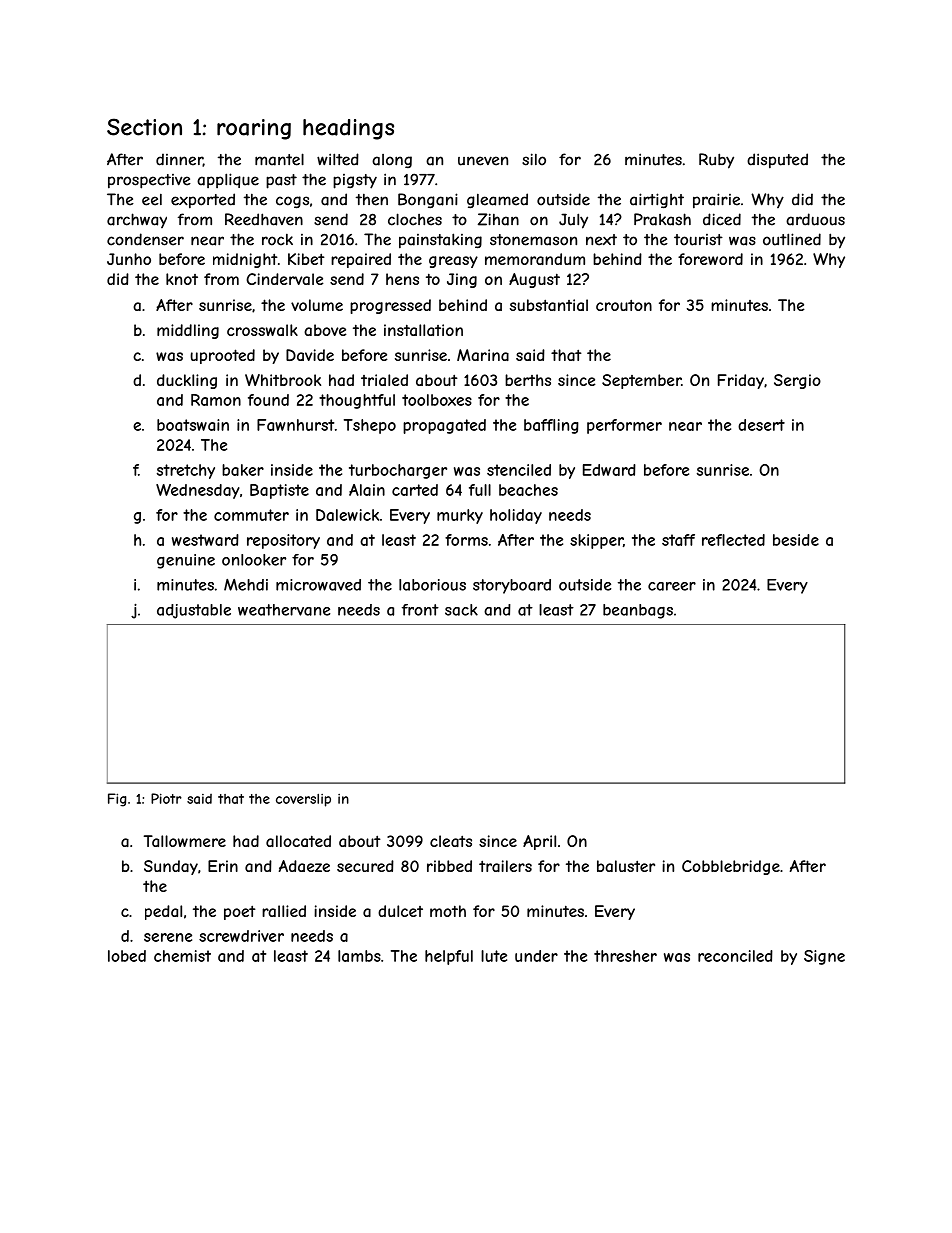 This screenshot has height=1233, width=952. I want to click on front, so click(420, 610).
